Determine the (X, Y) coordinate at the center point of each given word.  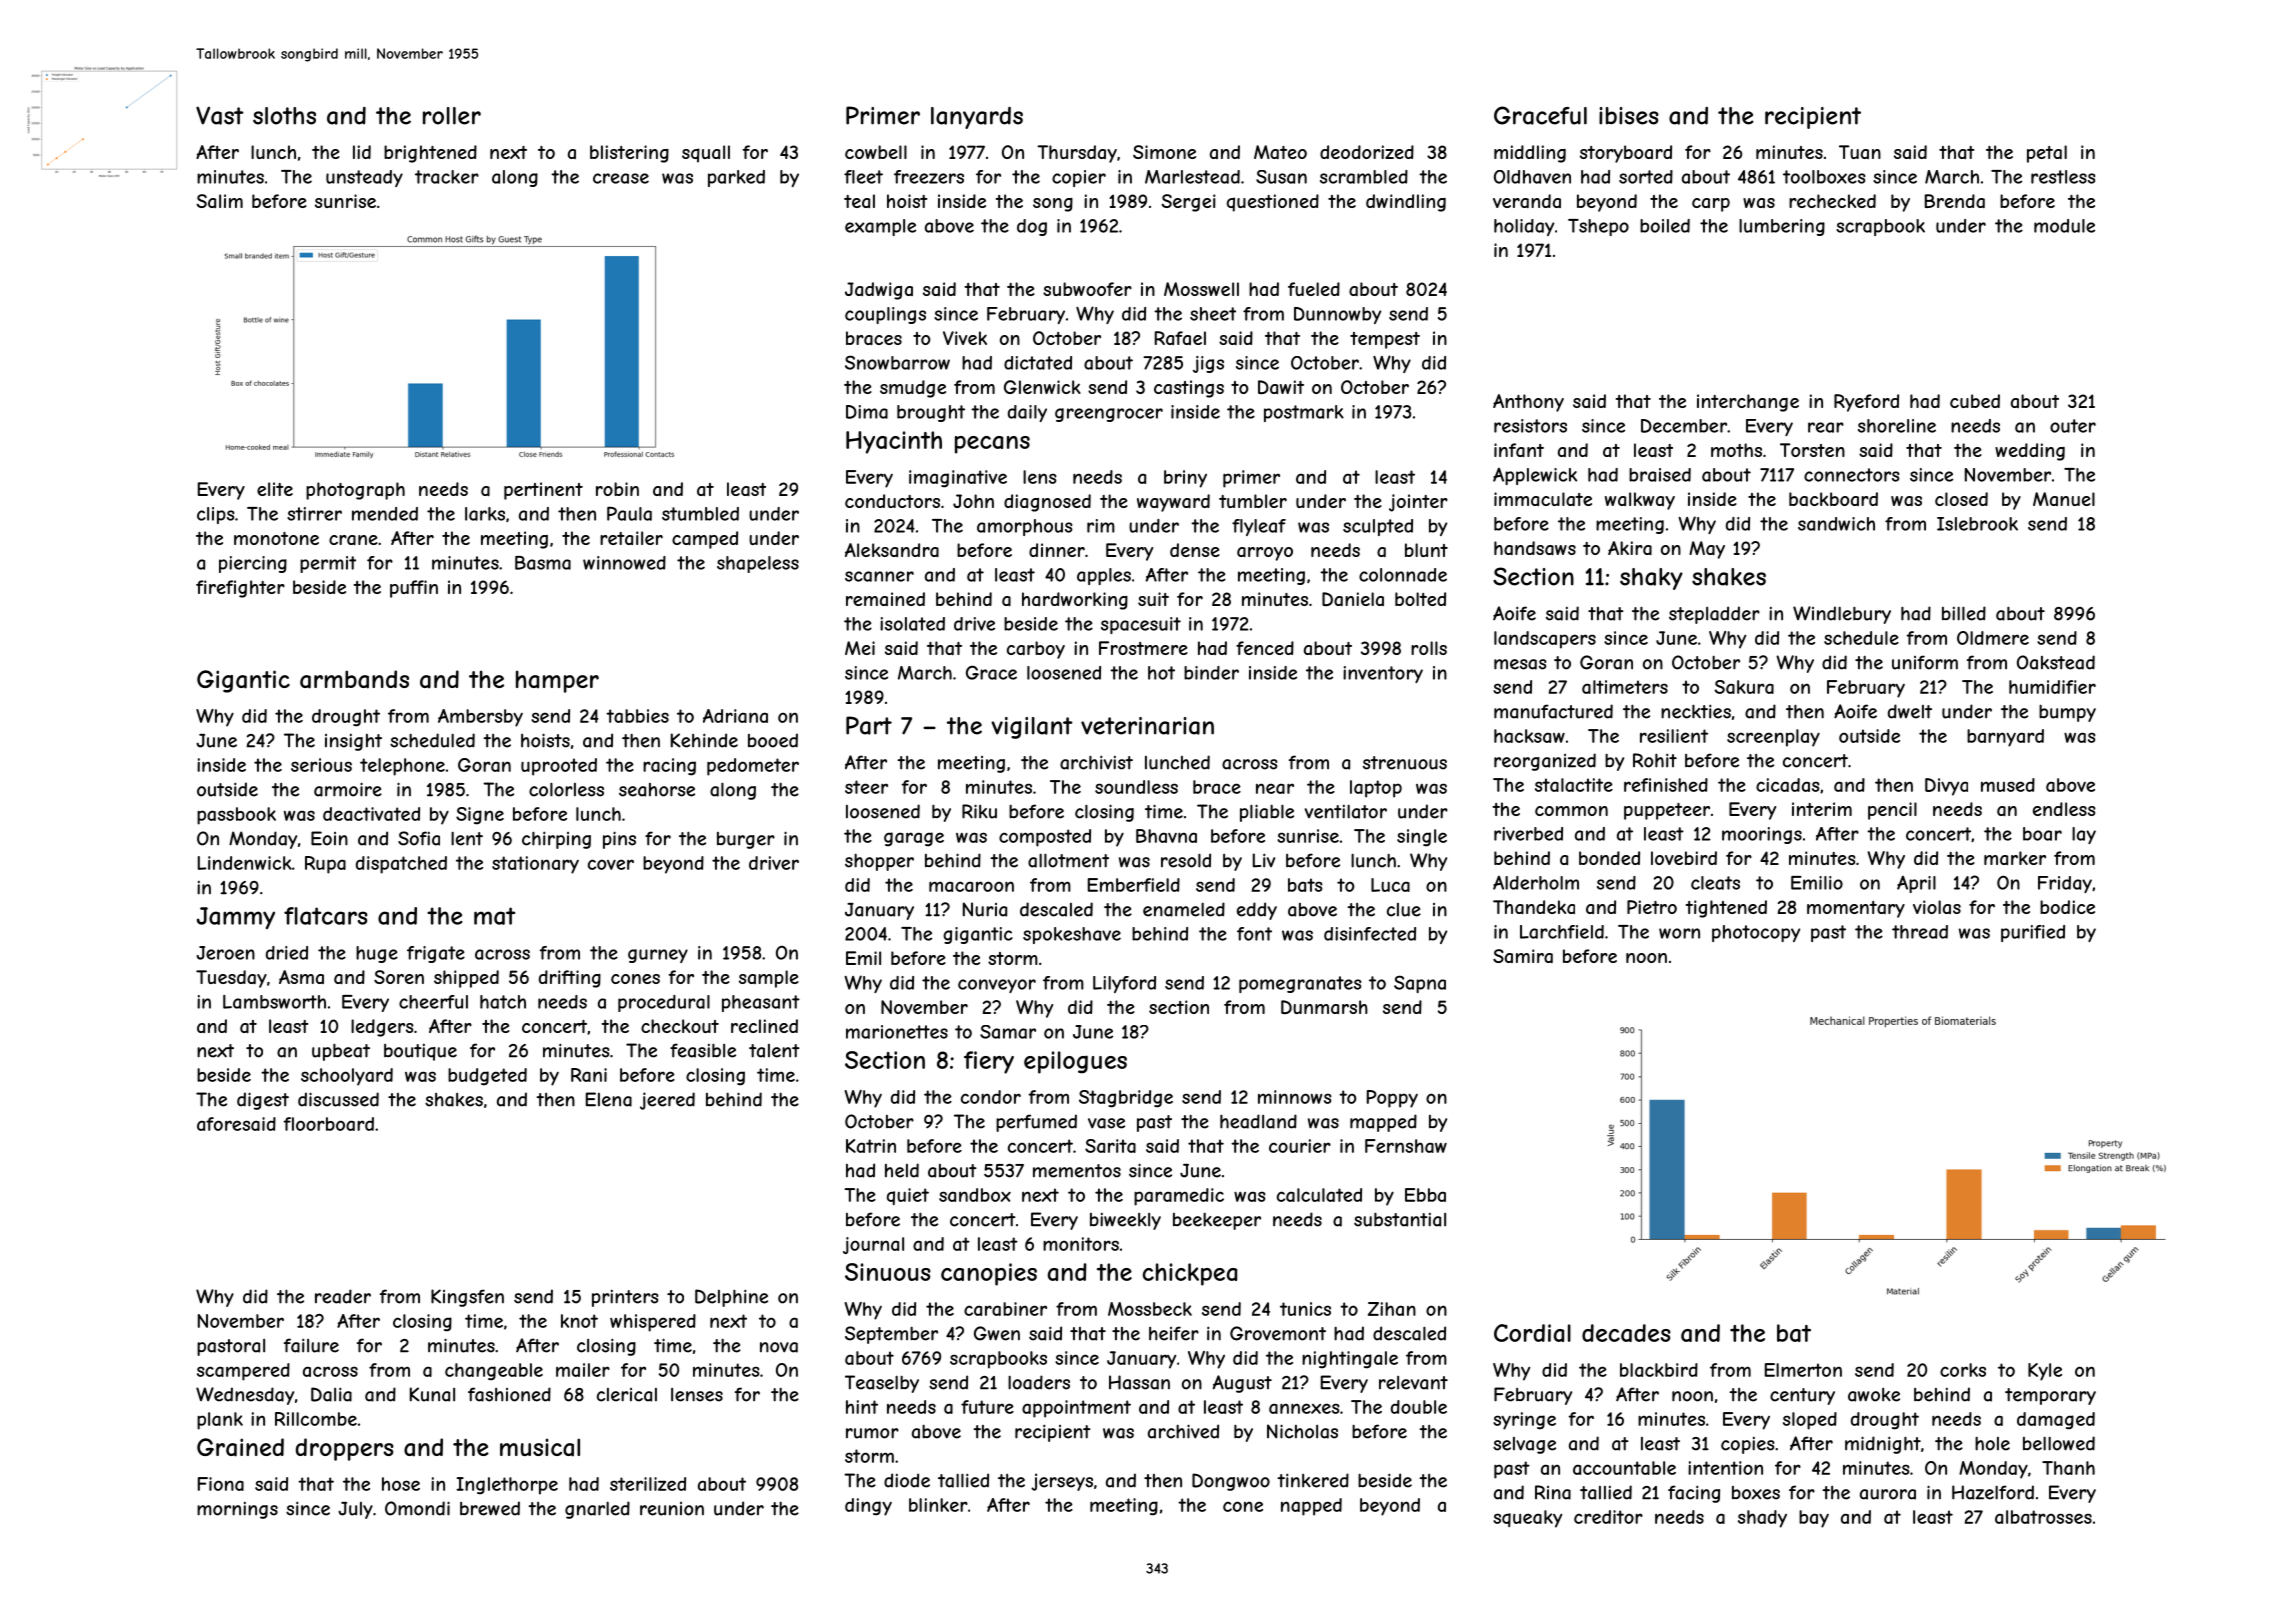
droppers (345, 1449)
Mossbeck (1150, 1309)
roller (452, 116)
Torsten (1812, 450)
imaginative (958, 479)
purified (2033, 933)
